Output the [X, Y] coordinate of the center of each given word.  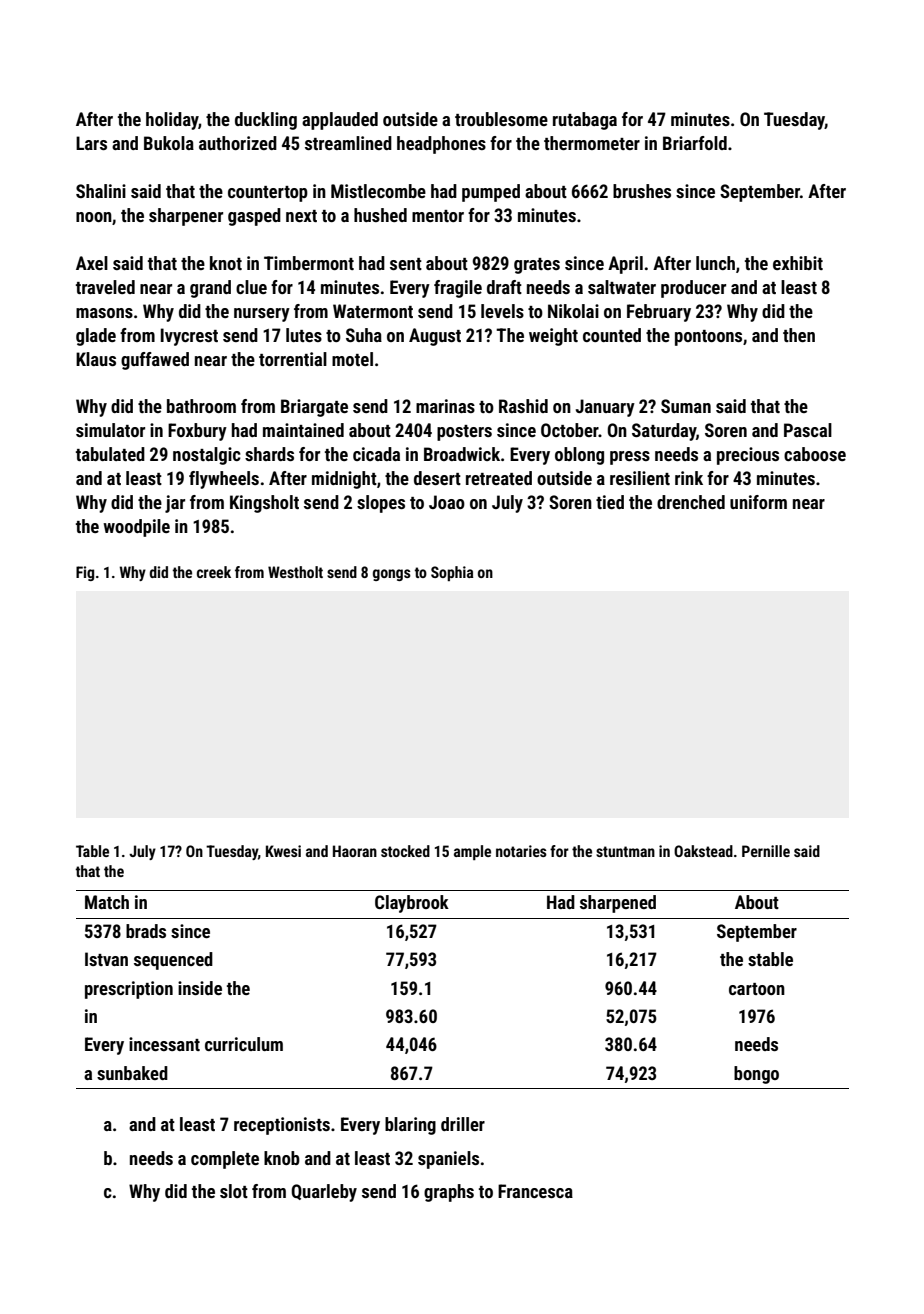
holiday [172, 121]
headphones [441, 145]
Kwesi [283, 851]
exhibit [798, 263]
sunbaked [132, 1073]
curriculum [244, 1044]
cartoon [757, 989]
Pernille [766, 851]
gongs [392, 575]
